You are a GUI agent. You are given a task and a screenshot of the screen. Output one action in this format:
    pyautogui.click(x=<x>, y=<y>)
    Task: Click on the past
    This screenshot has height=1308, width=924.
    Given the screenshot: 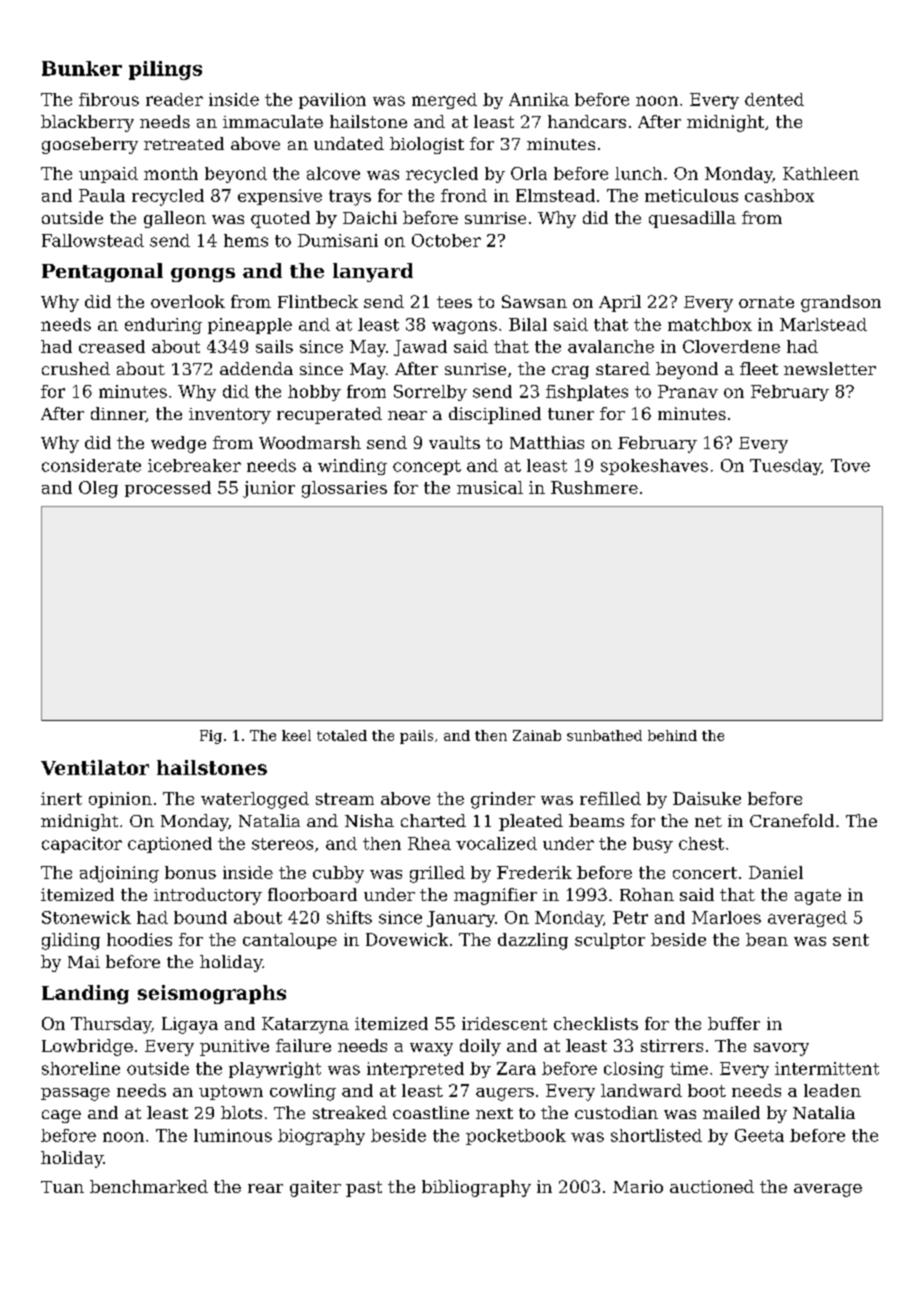 What is the action you would take?
    pyautogui.click(x=364, y=1189)
